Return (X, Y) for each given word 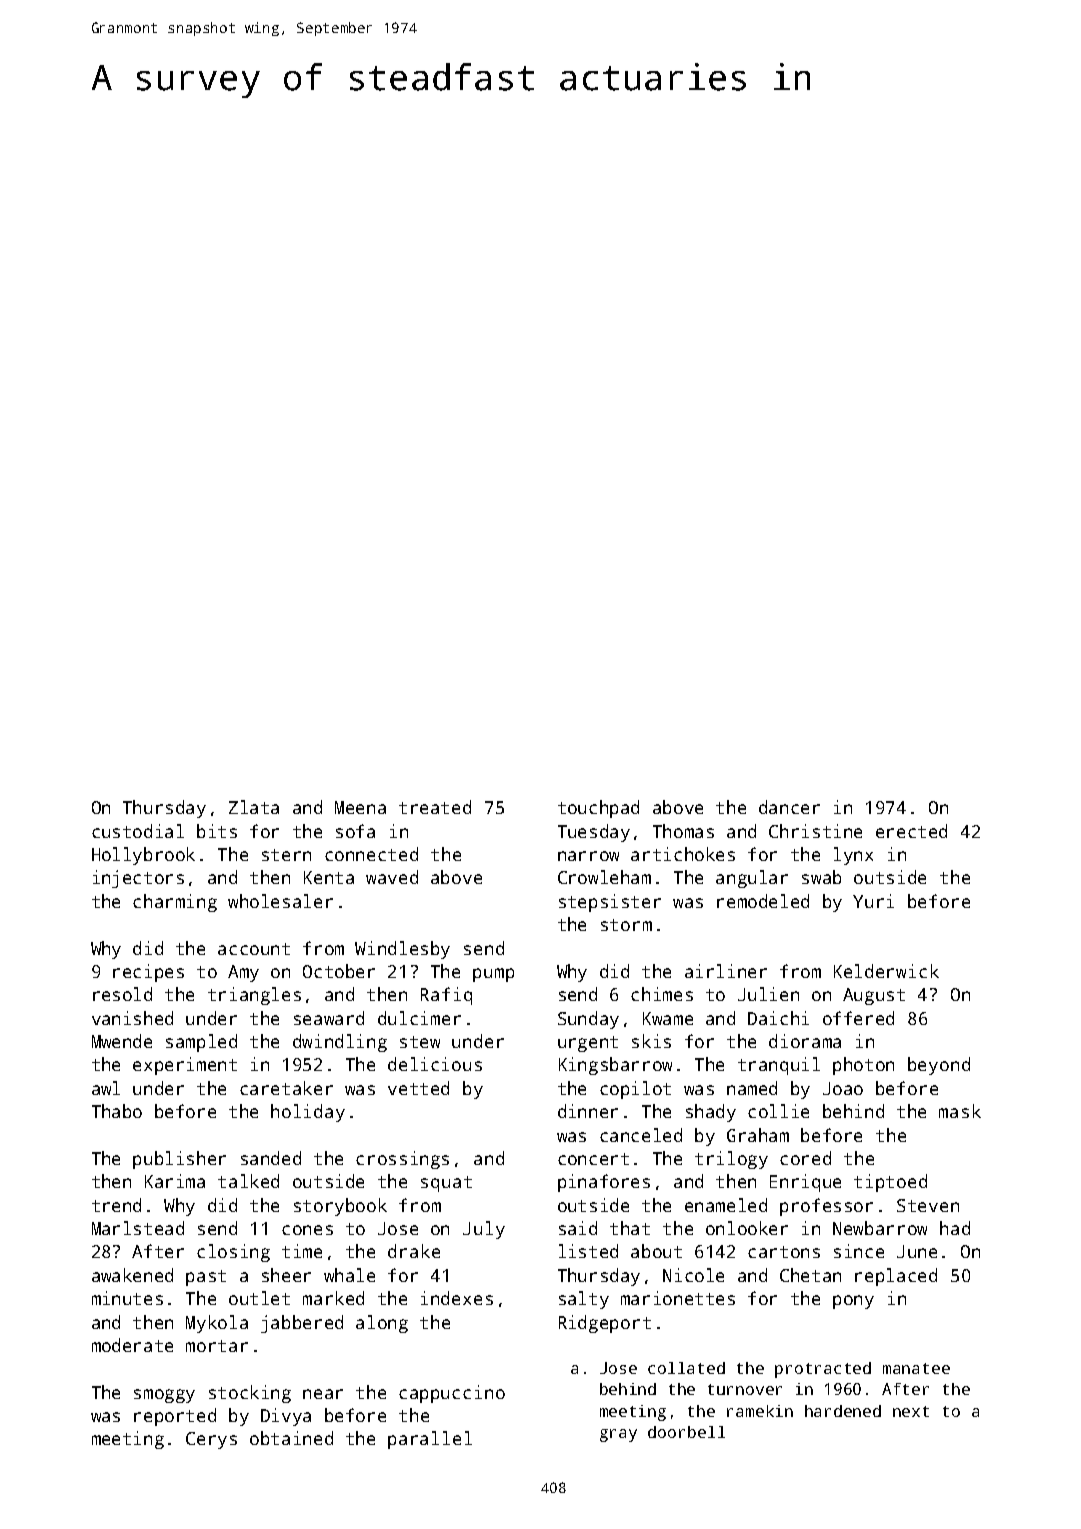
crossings (402, 1160)
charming (175, 903)
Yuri (873, 901)
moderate (132, 1345)
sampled (201, 1043)
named (752, 1088)
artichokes (683, 854)
